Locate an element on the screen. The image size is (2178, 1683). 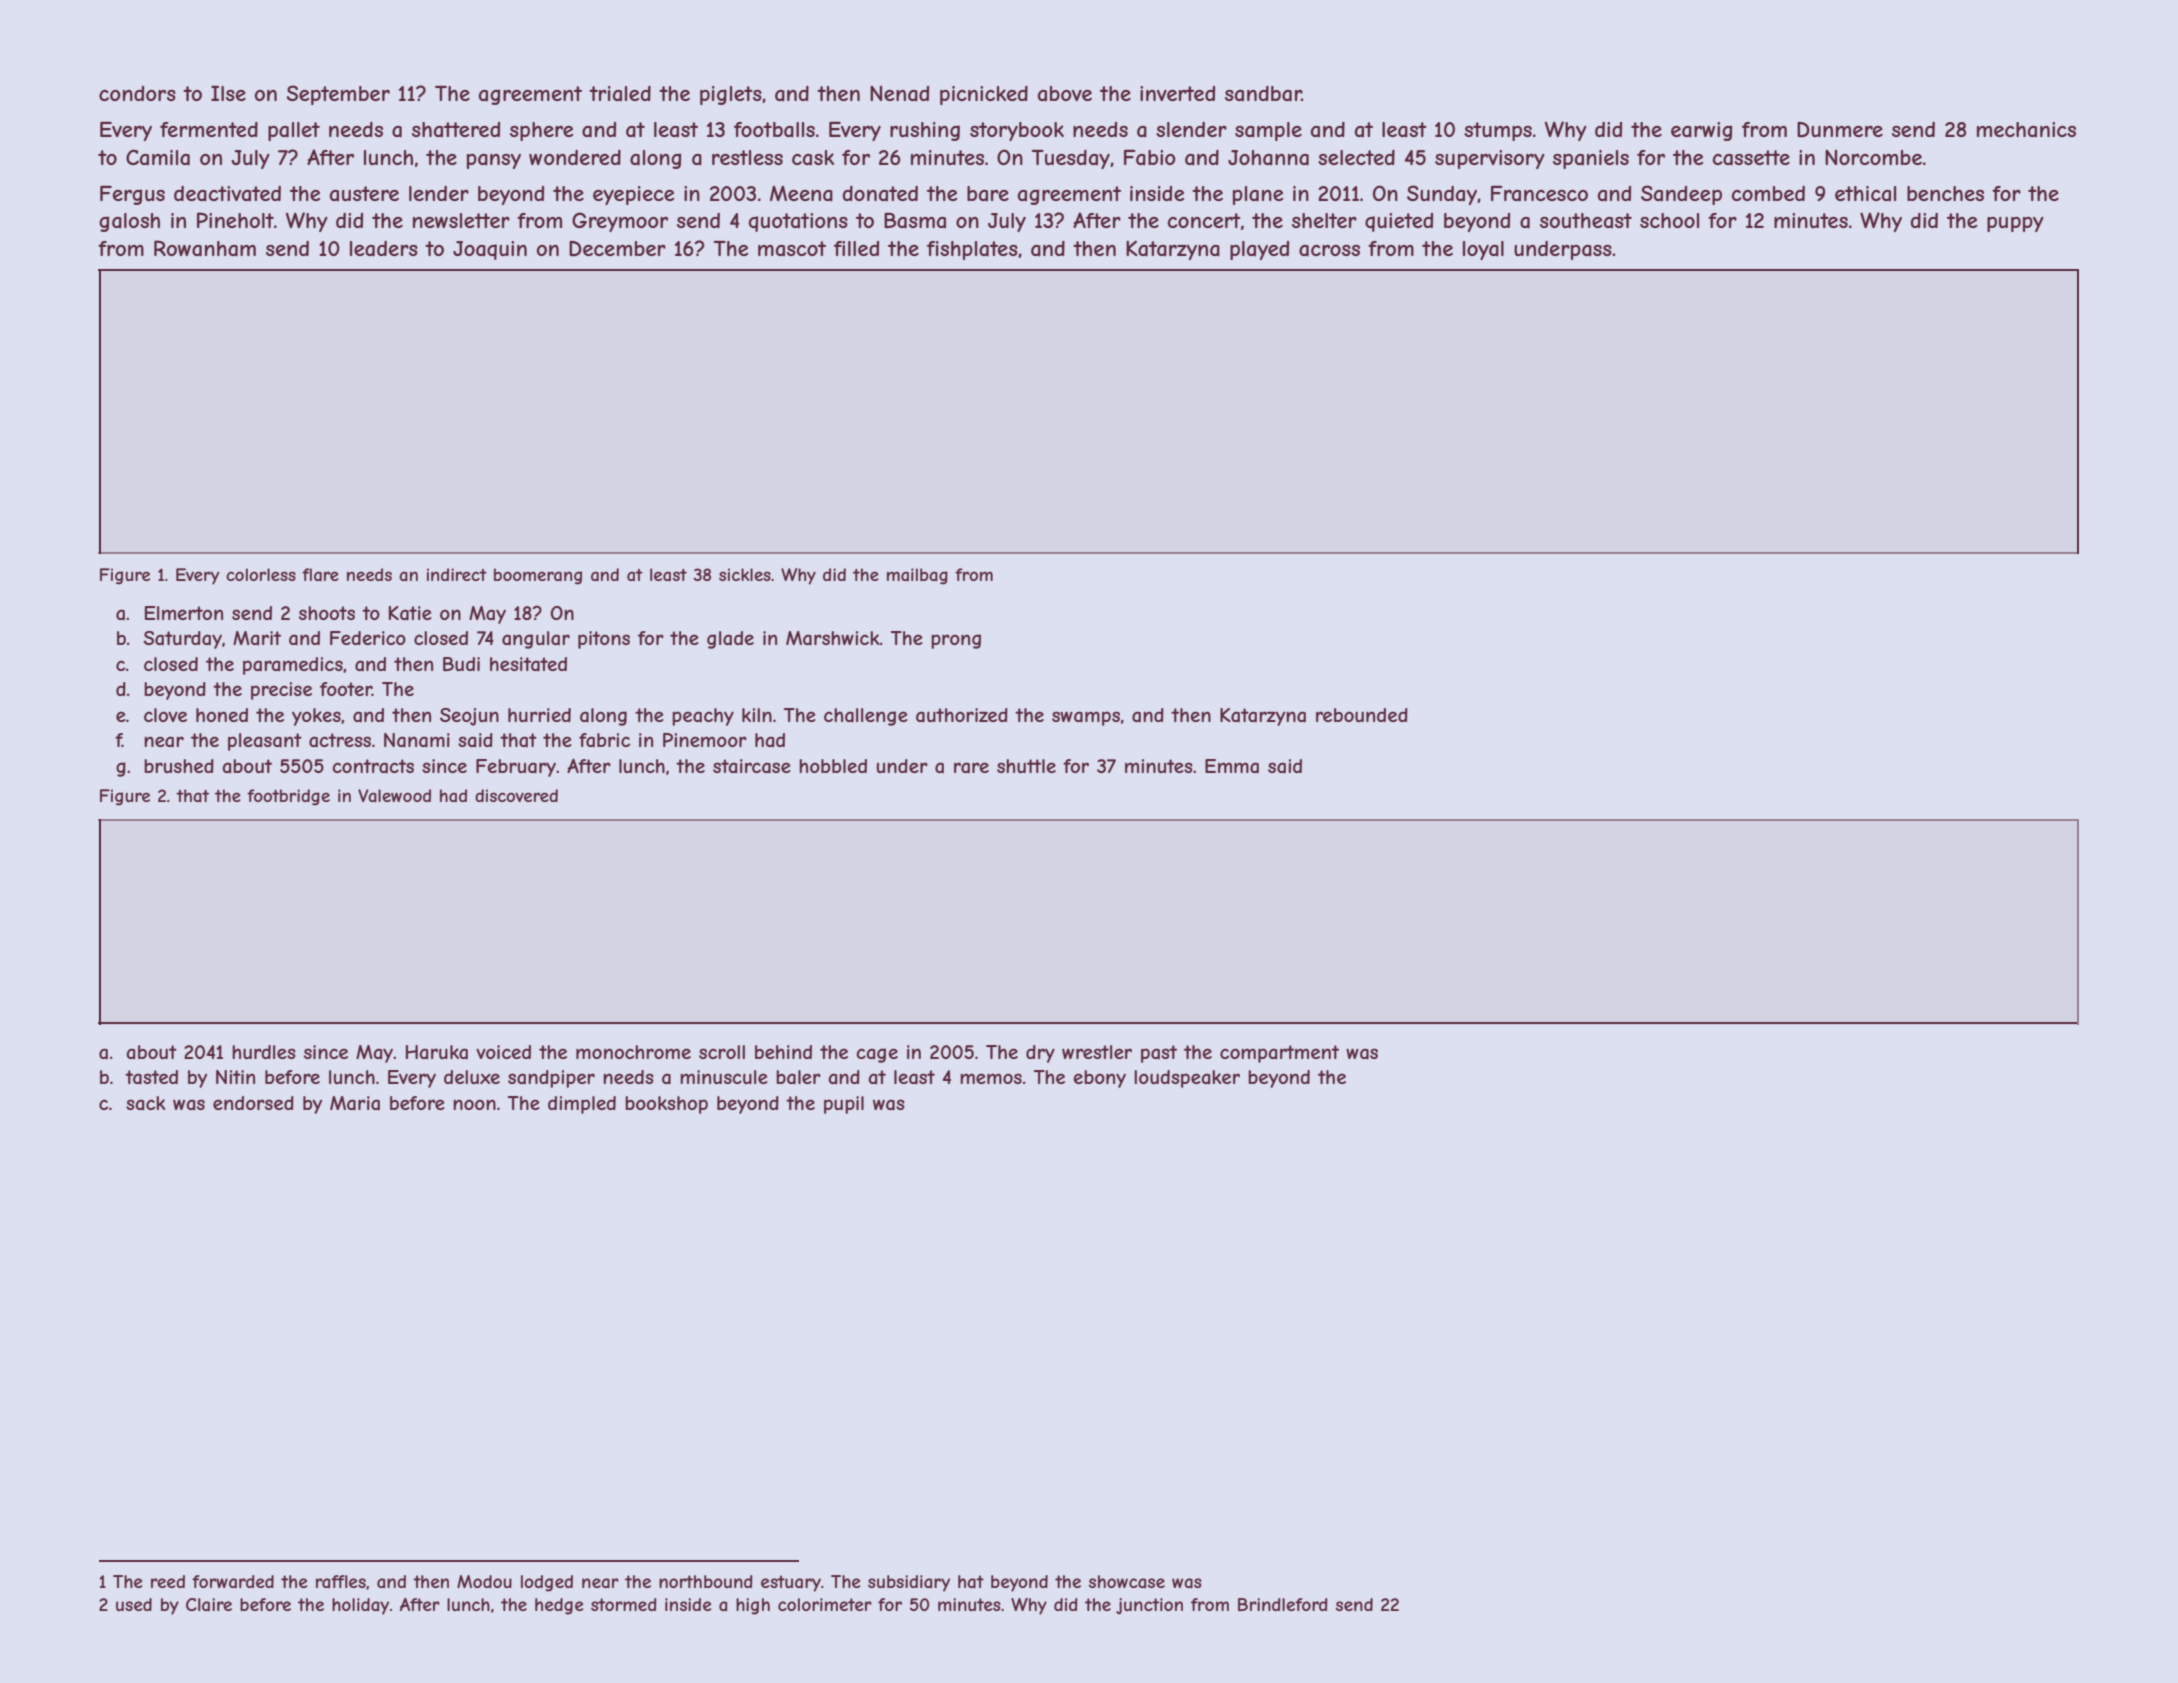
Fergus is located at coordinates (132, 195).
